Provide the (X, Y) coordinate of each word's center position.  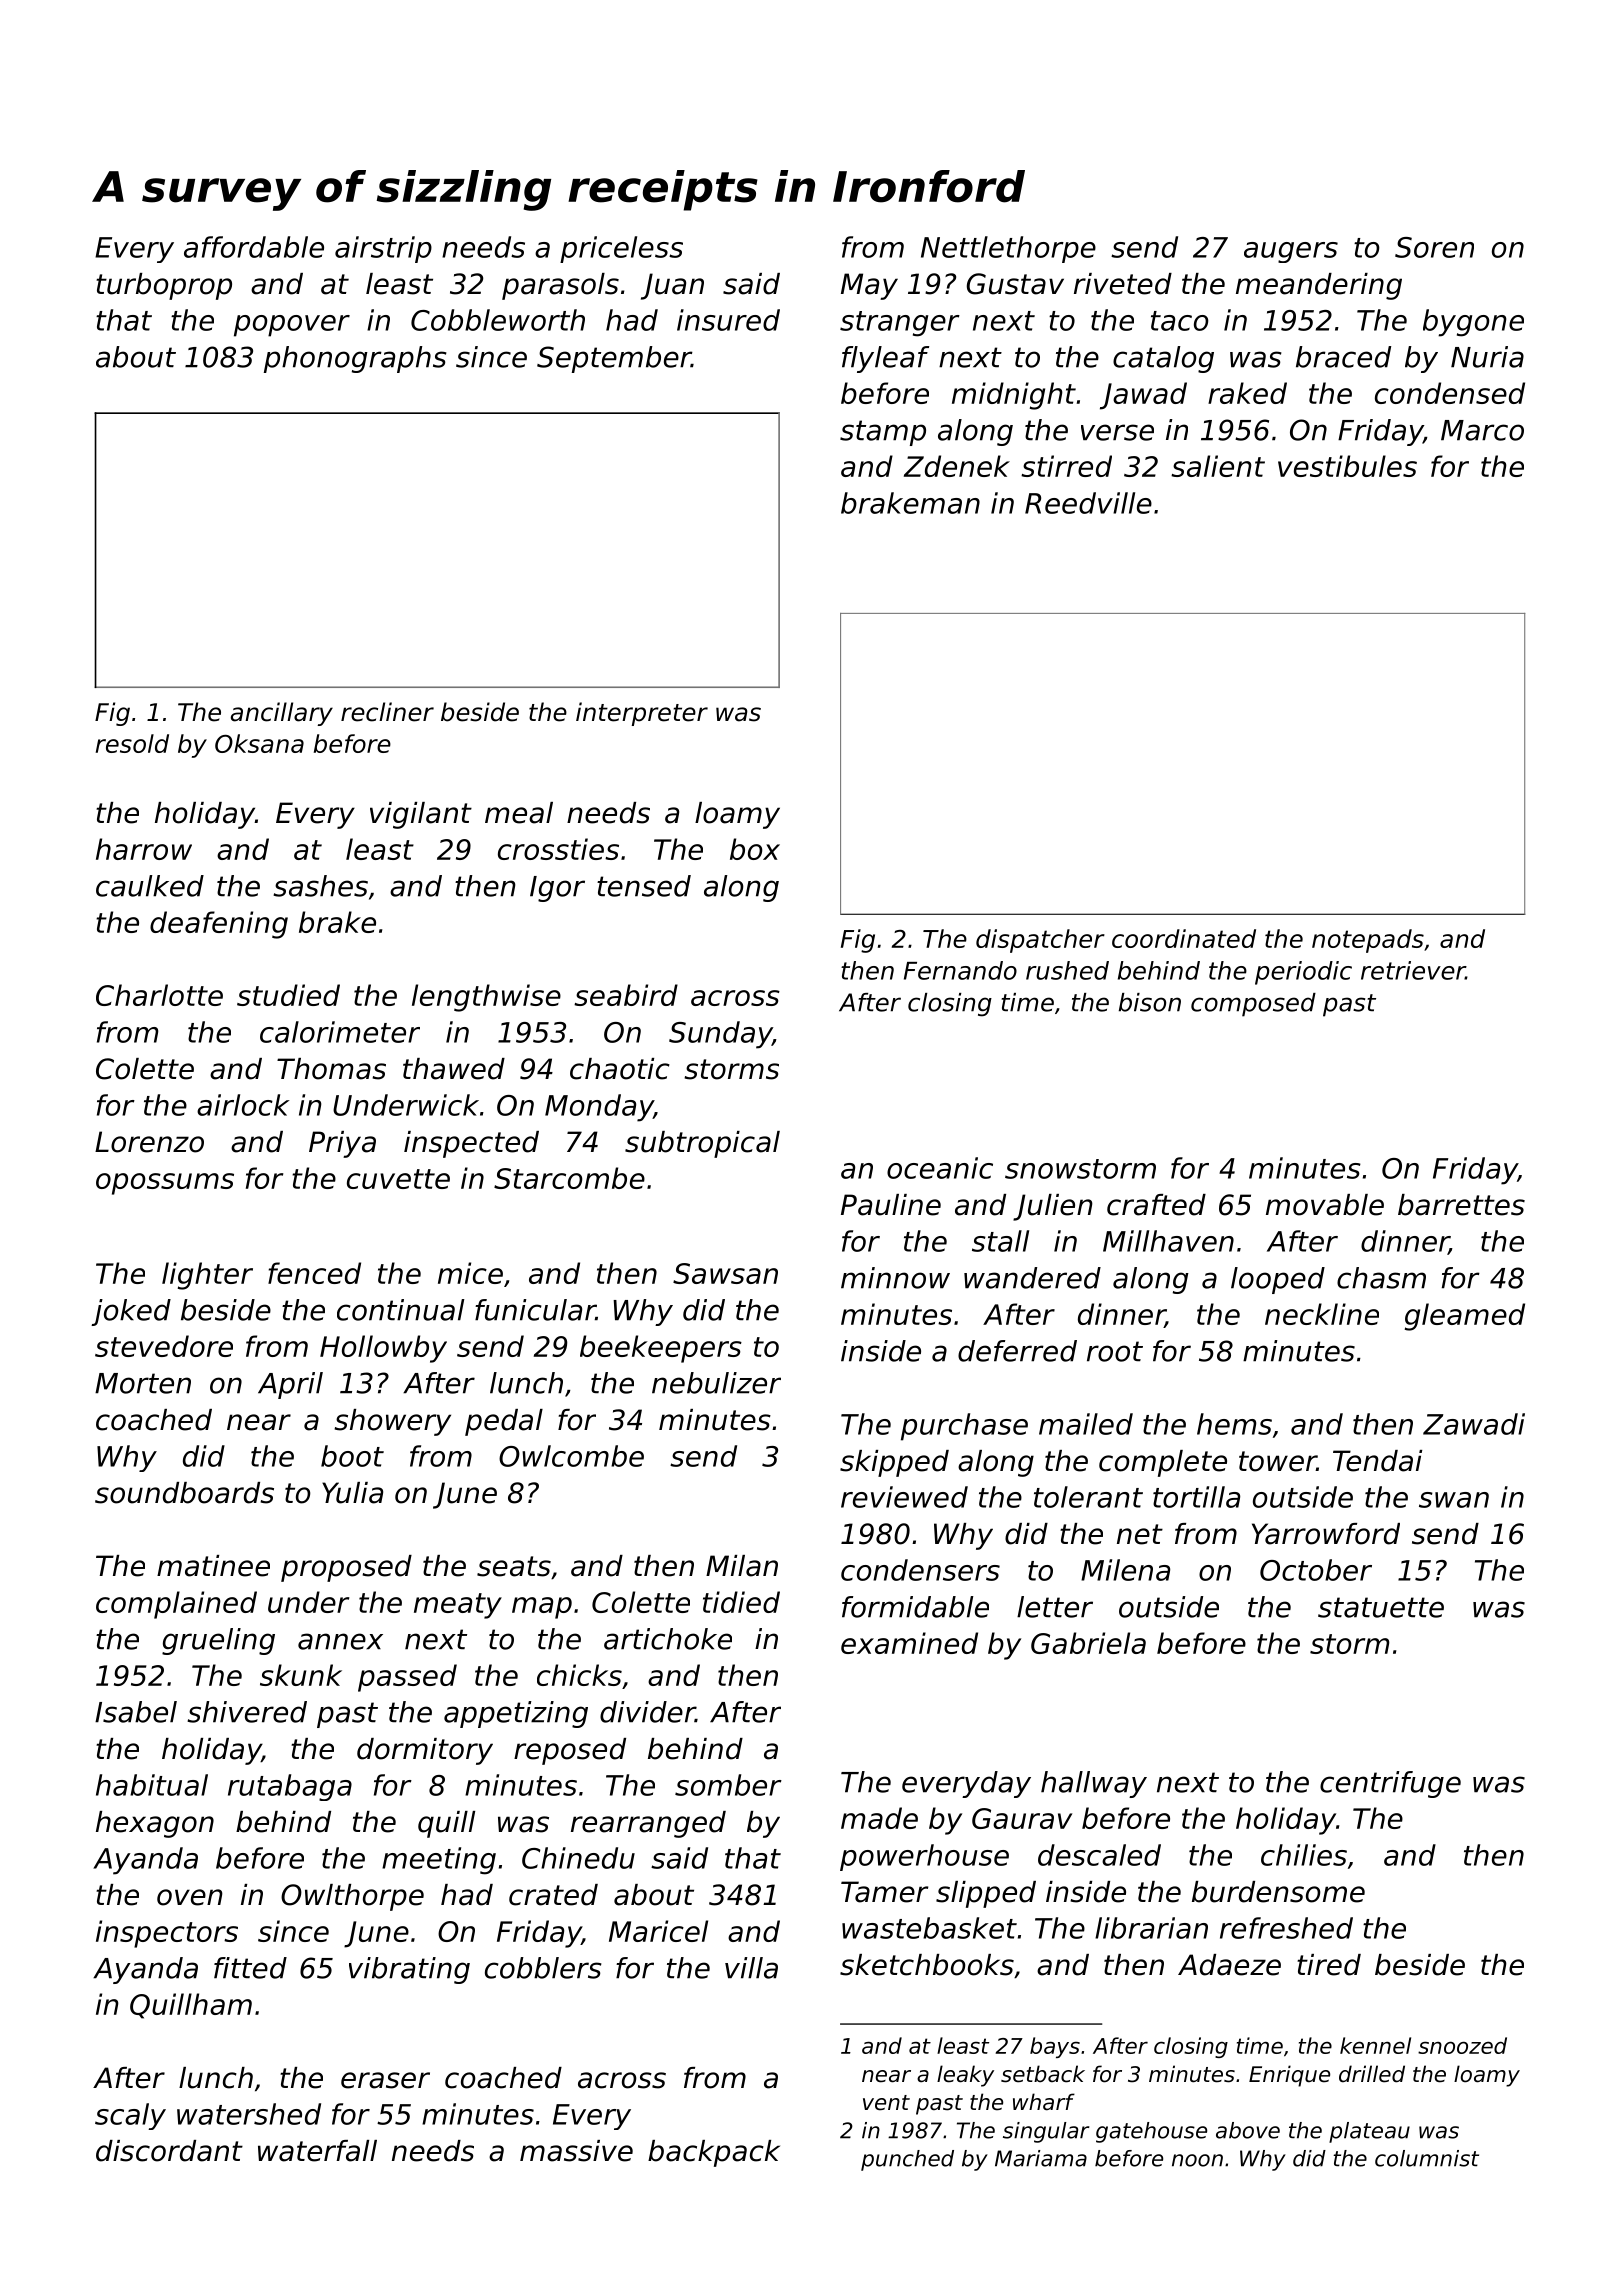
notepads (1368, 941)
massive (576, 2151)
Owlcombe (571, 1456)
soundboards (184, 1493)
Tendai (1377, 1461)
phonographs (355, 359)
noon (1197, 2160)
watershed (249, 2114)
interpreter (642, 714)
